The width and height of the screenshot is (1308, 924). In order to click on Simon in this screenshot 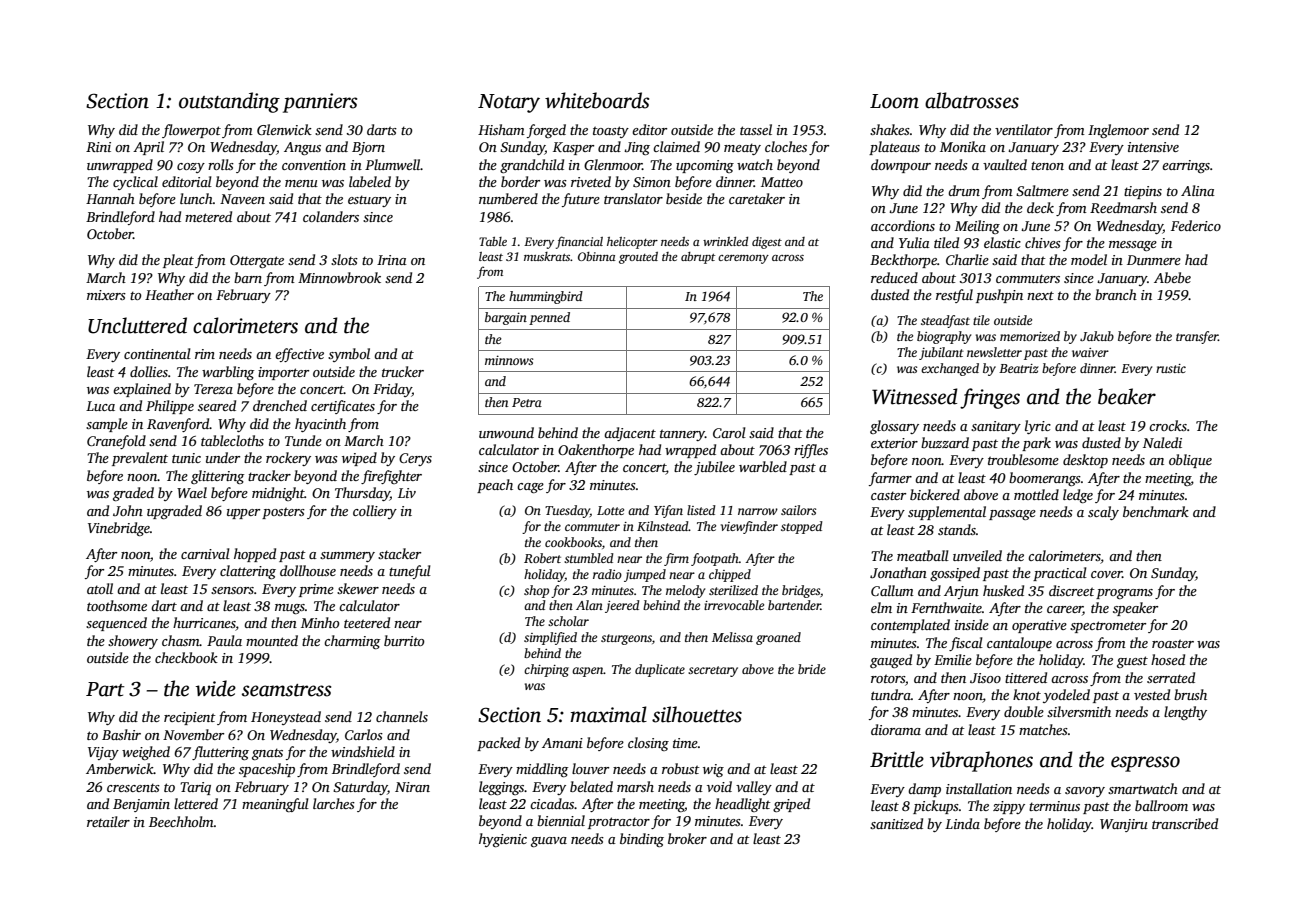, I will do `click(652, 182)`.
